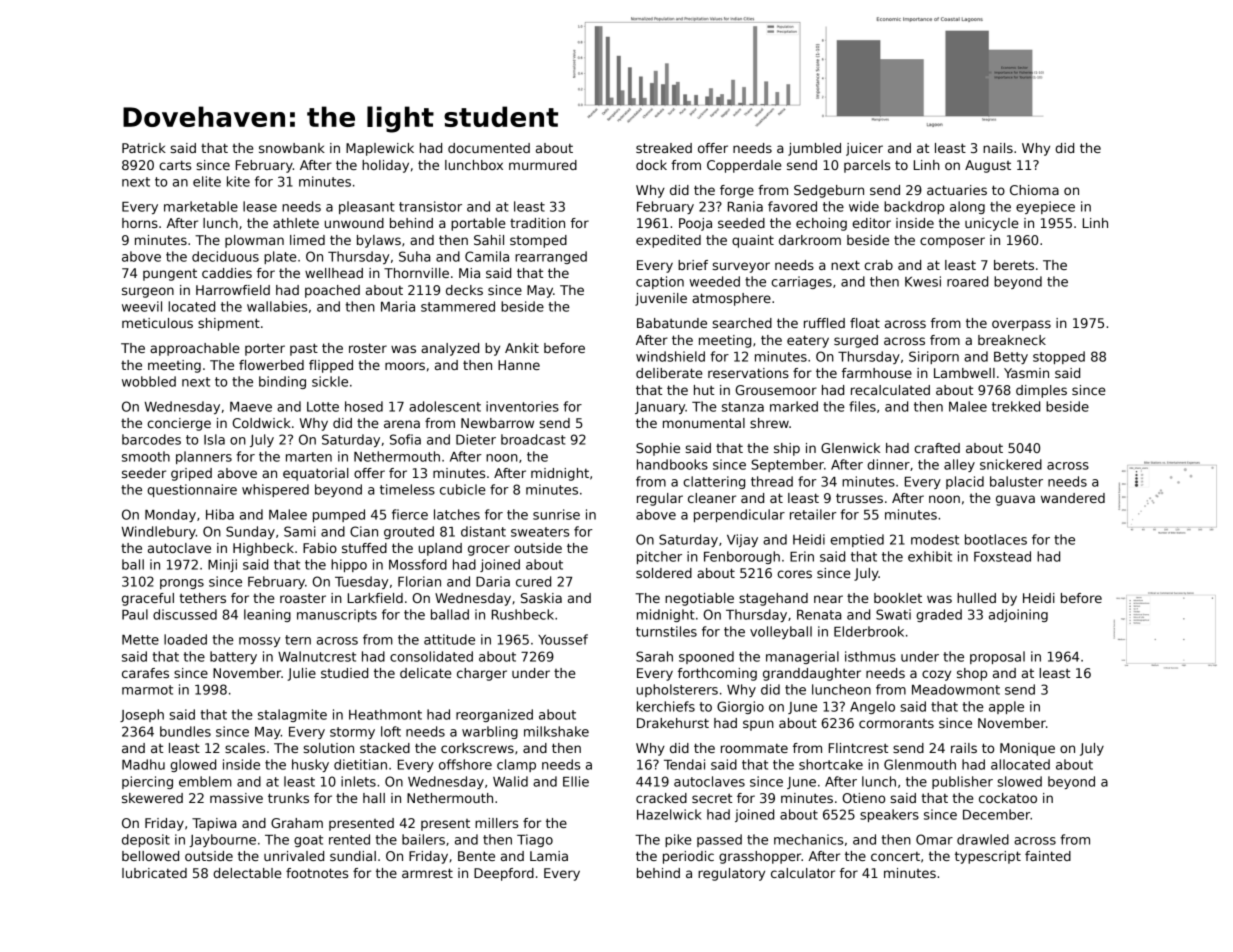 This screenshot has width=1233, height=952. What do you see at coordinates (719, 840) in the screenshot?
I see `passed` at bounding box center [719, 840].
